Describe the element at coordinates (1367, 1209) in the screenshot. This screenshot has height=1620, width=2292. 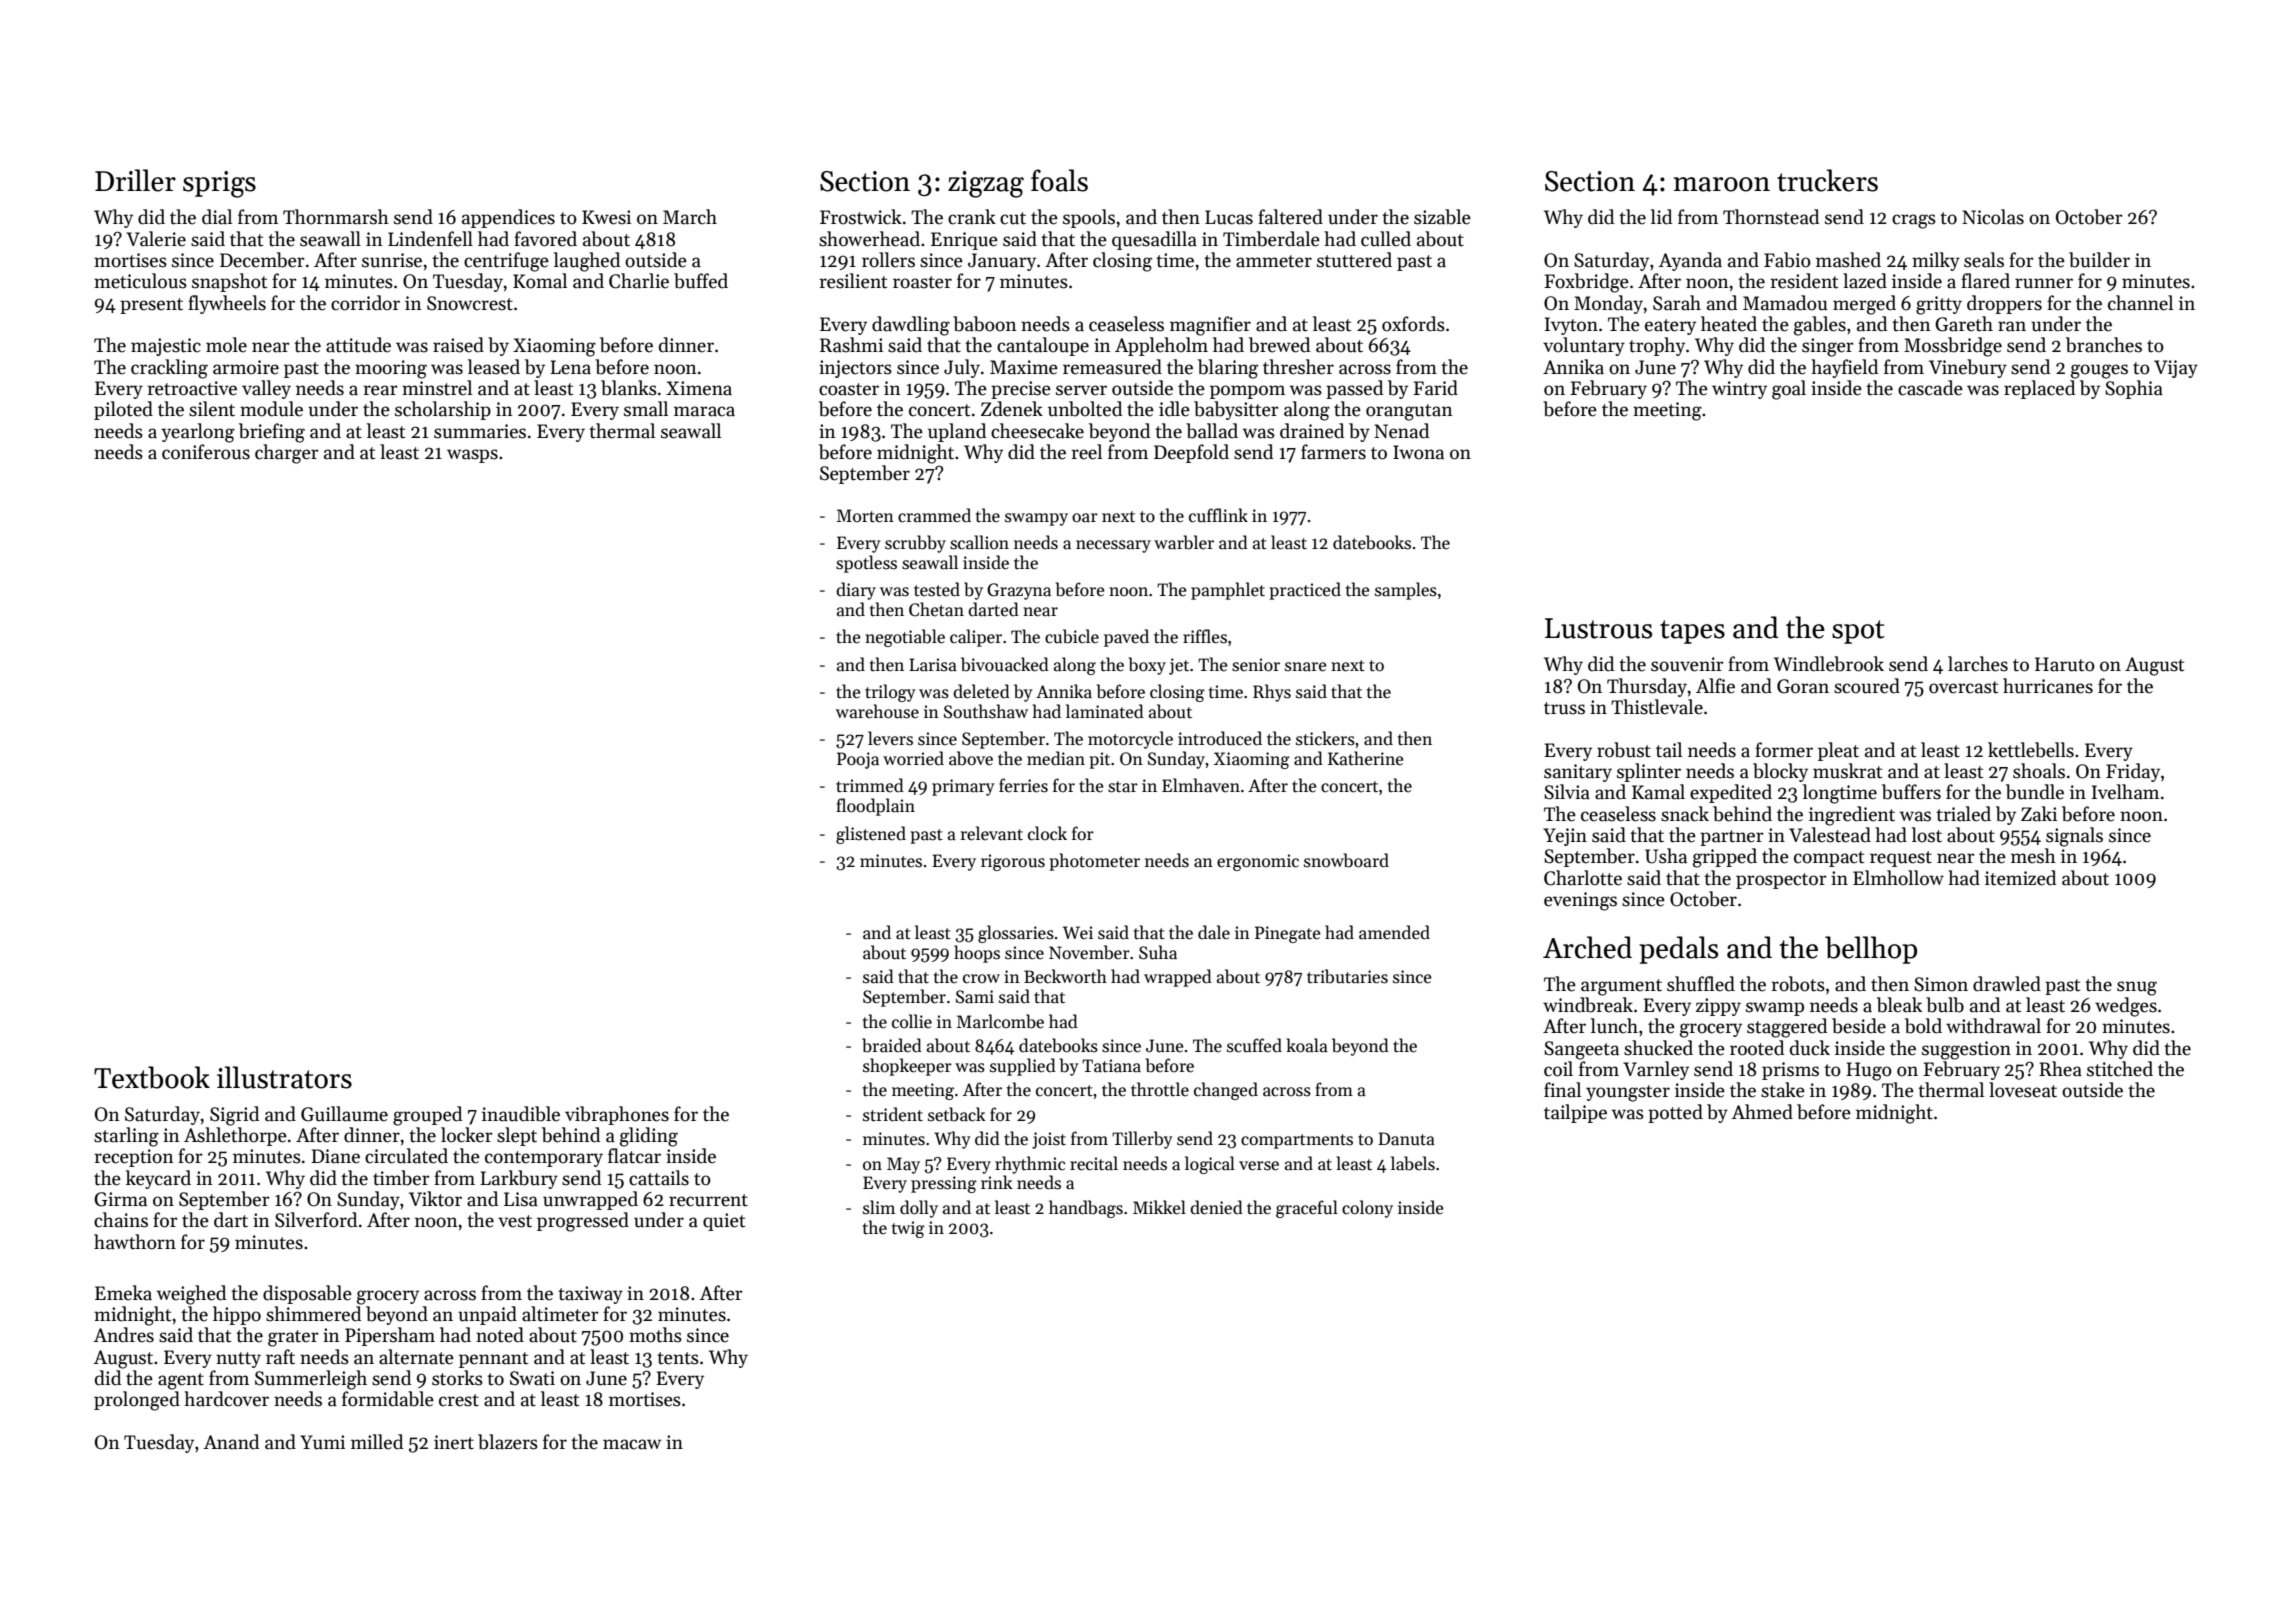
I see `colony` at that location.
